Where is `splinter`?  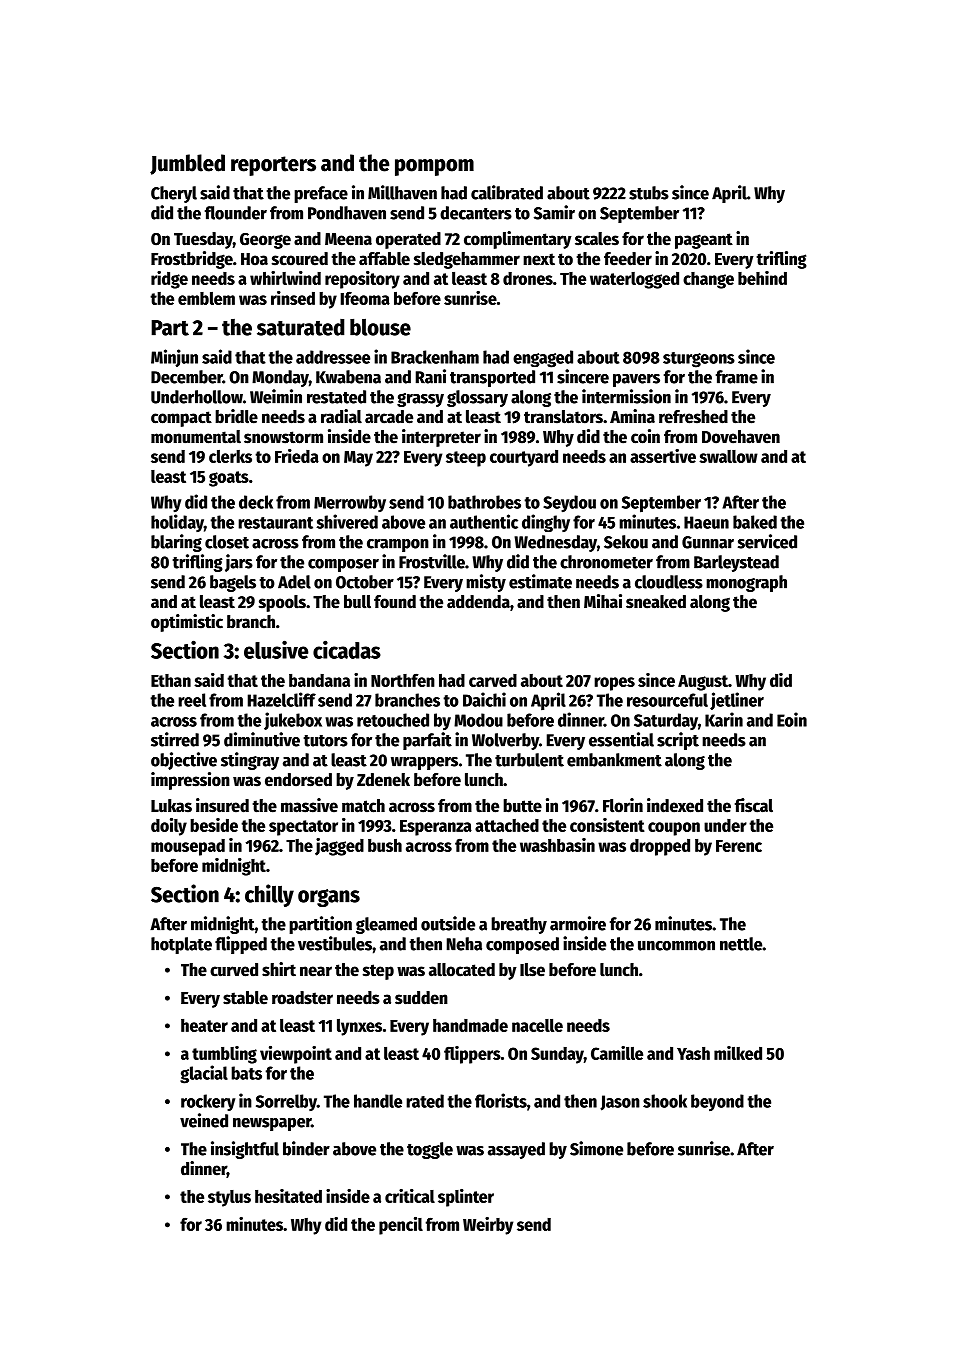
splinter is located at coordinates (466, 1198).
